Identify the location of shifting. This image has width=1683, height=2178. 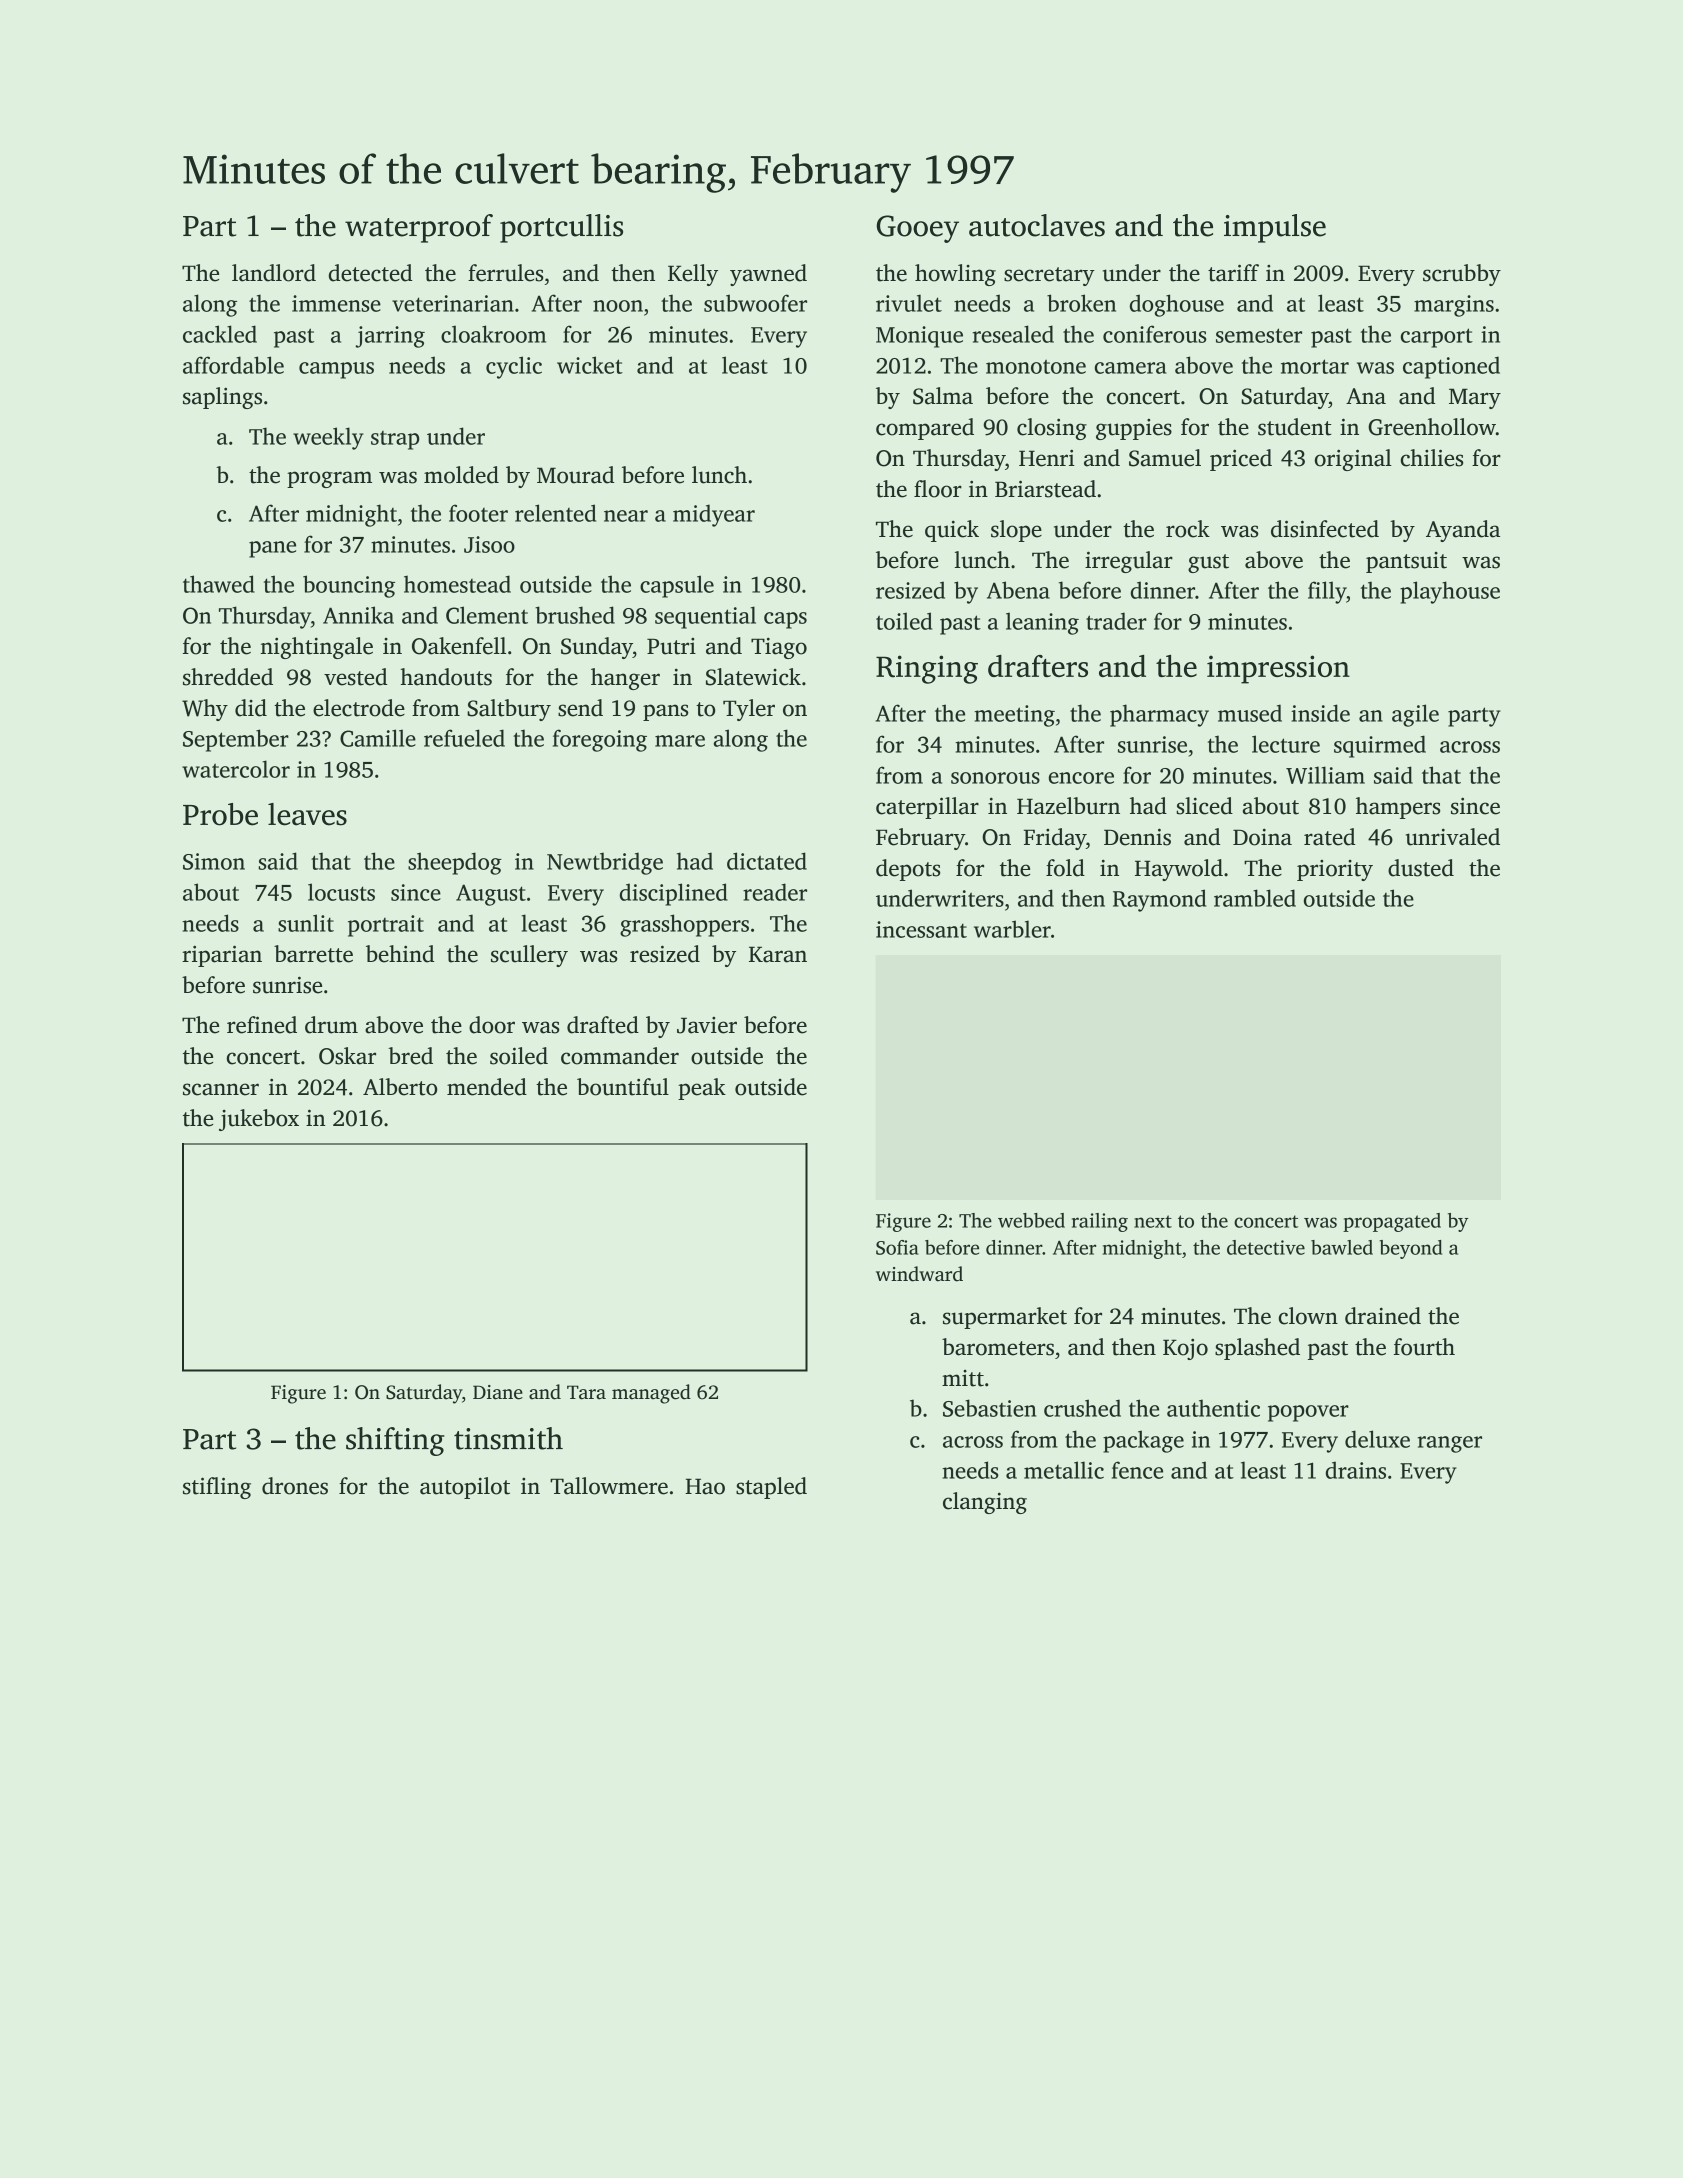
(395, 1441).
